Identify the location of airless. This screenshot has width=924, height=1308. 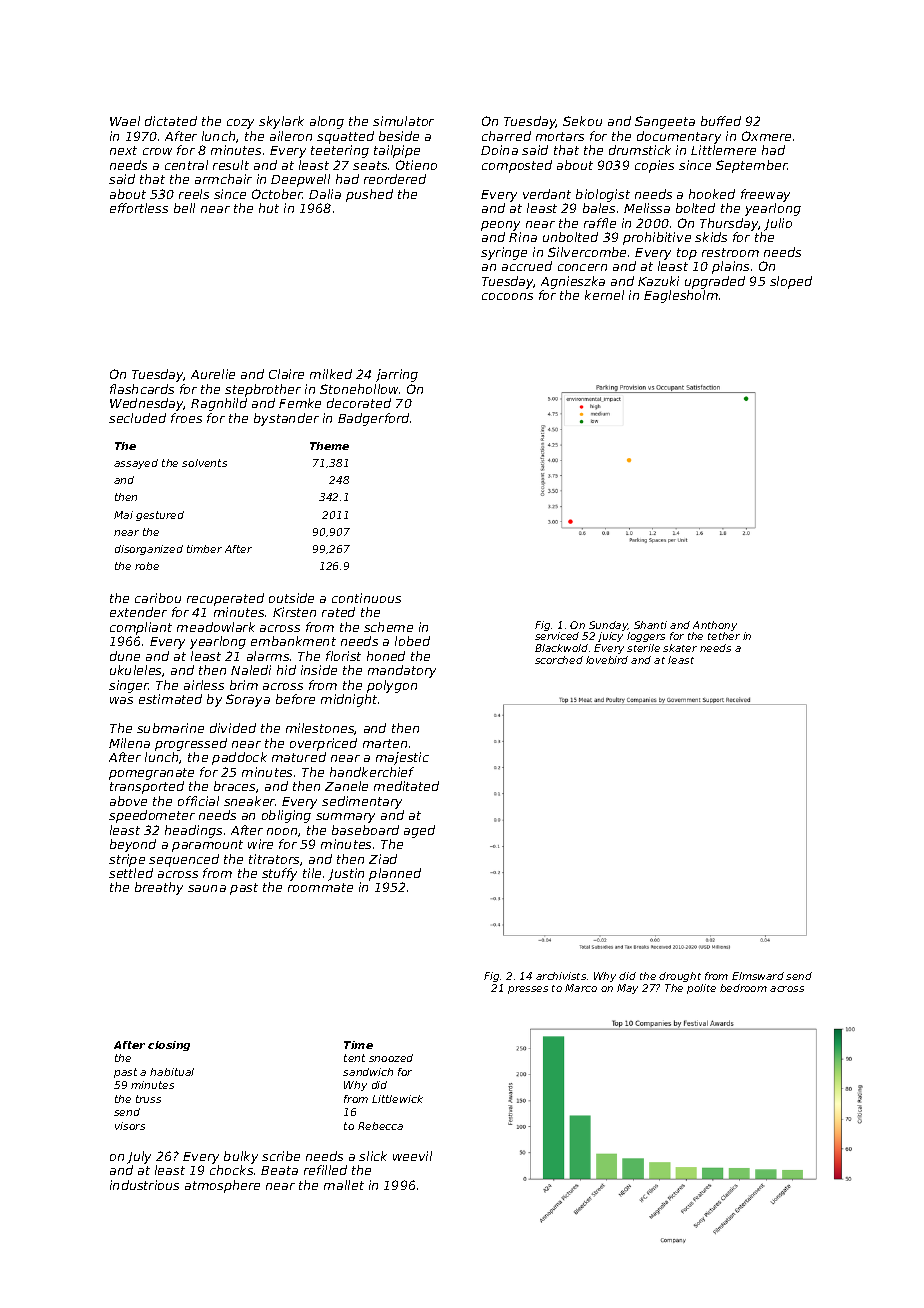
(204, 685).
